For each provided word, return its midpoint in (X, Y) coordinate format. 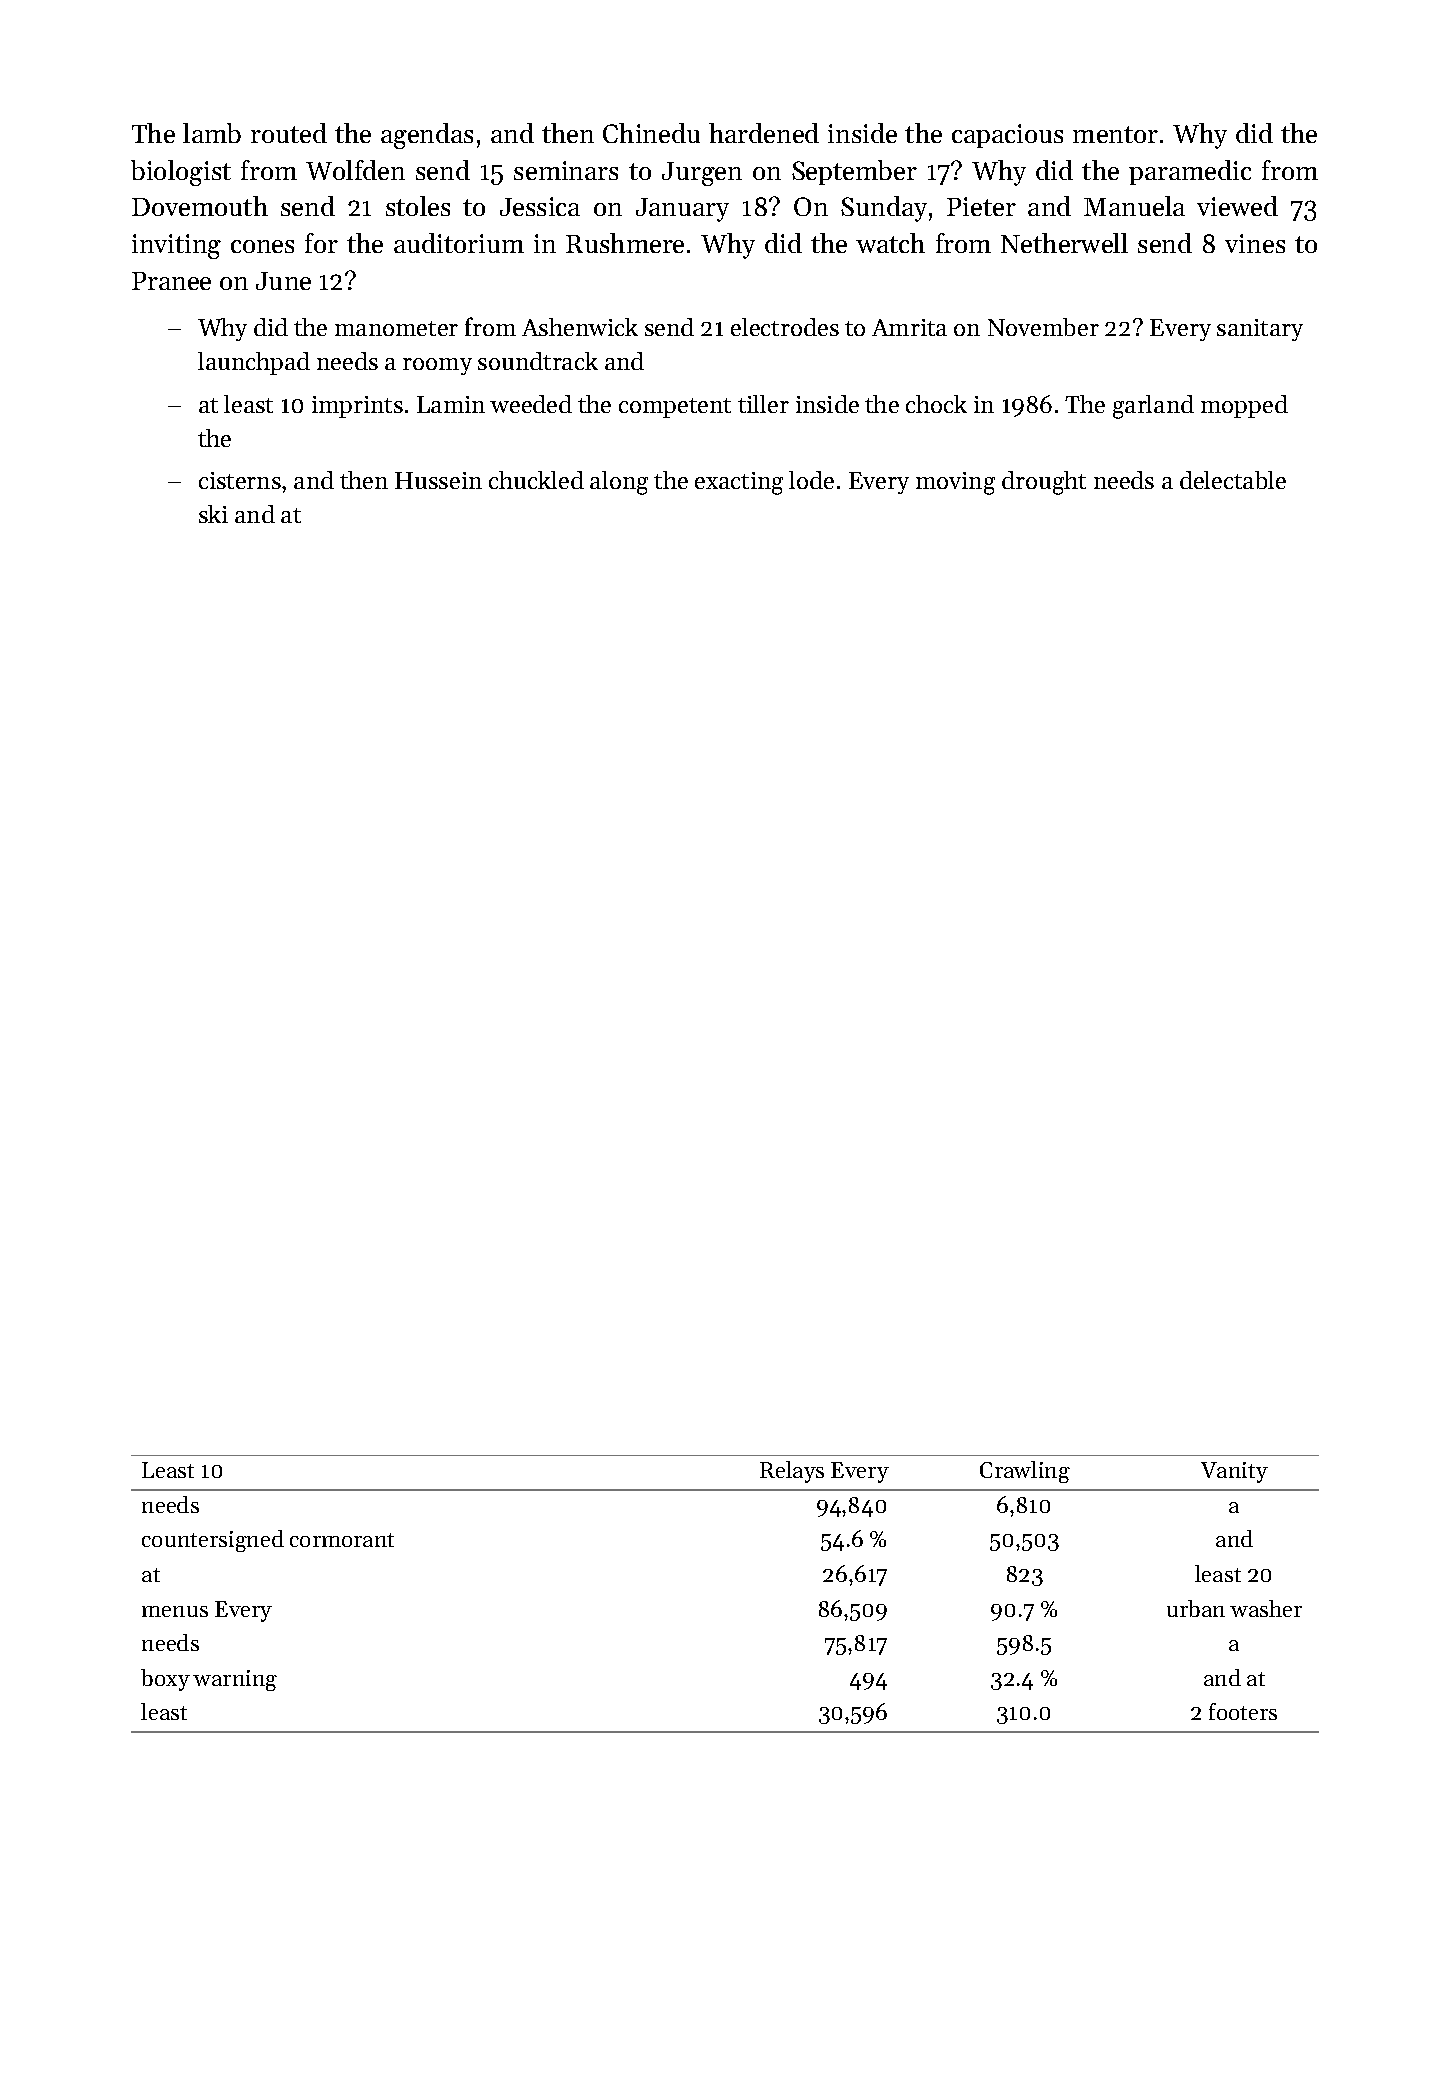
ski (213, 514)
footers (1243, 1711)
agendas (427, 136)
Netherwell (1064, 243)
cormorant (342, 1540)
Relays (792, 1472)
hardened (764, 133)
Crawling (1025, 1472)
